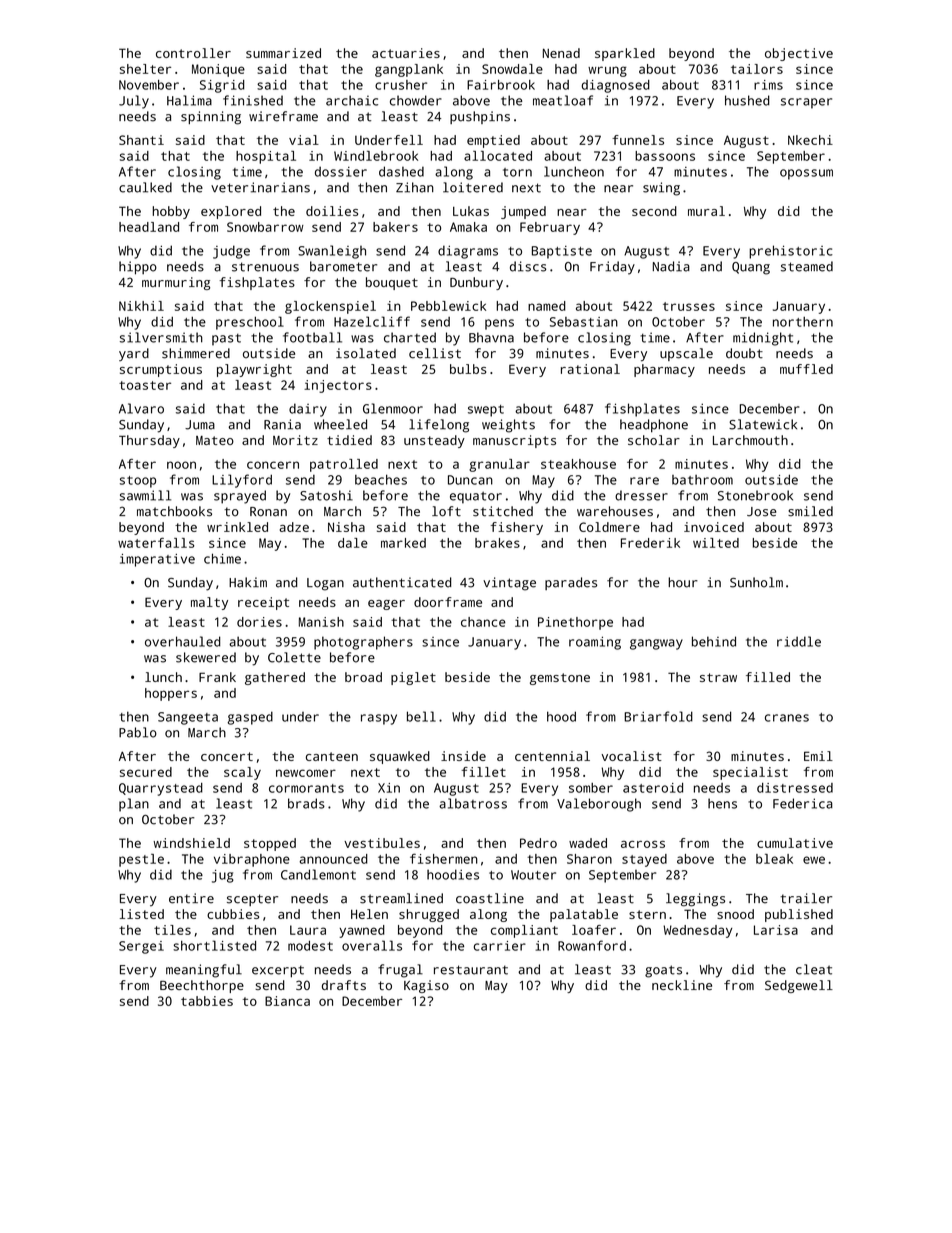  I want to click on riddle, so click(799, 641).
